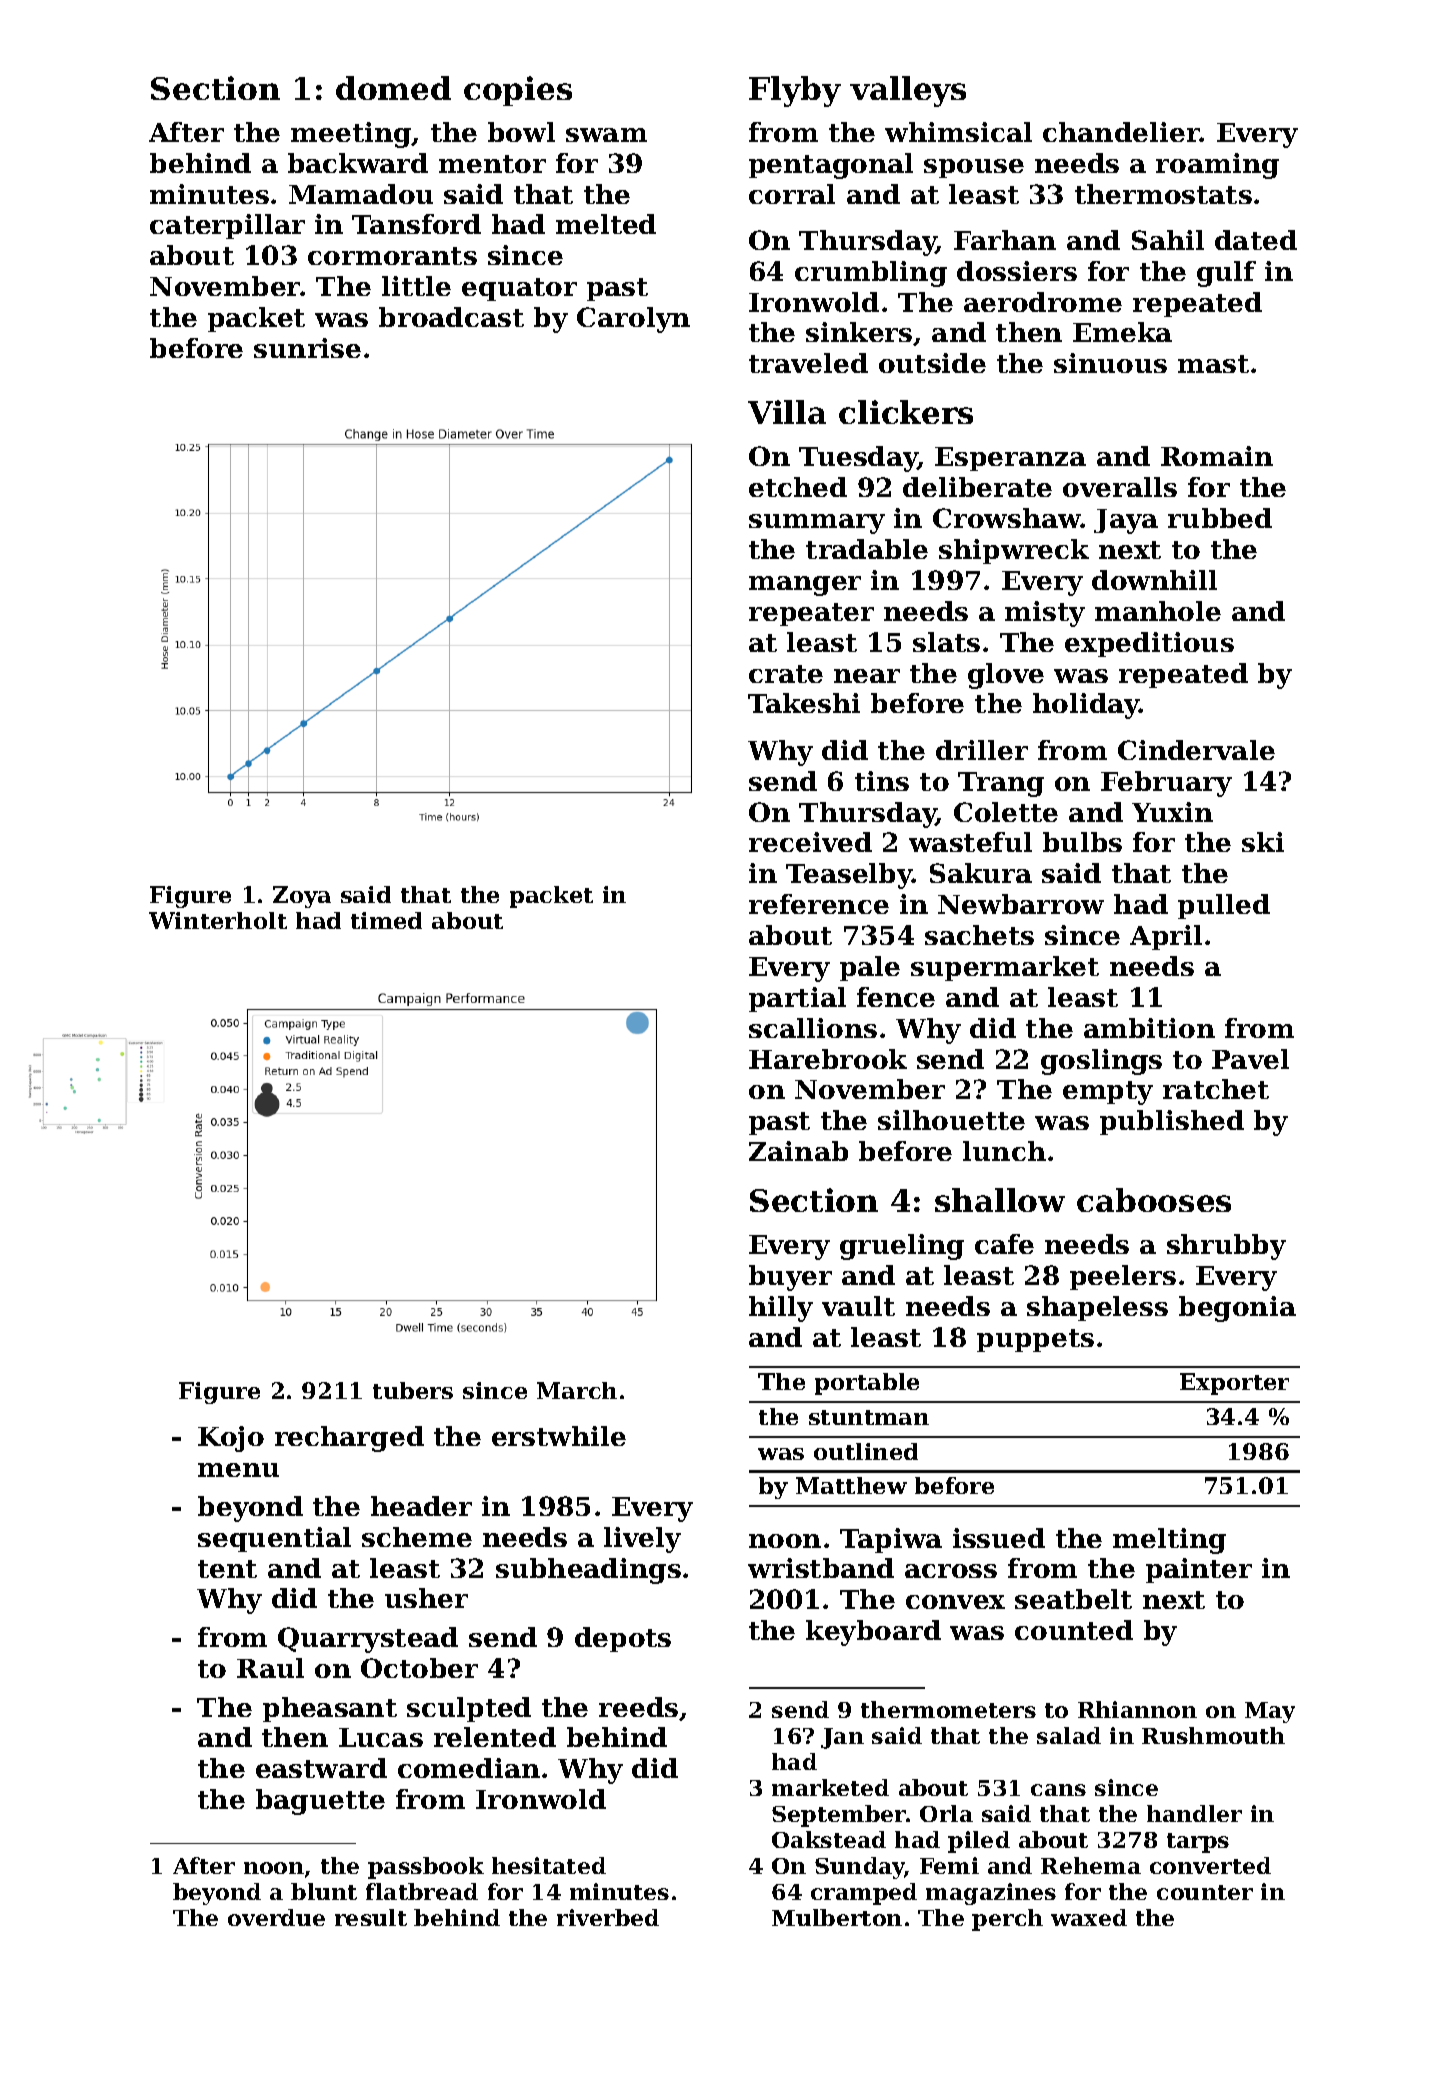 This screenshot has height=2100, width=1450. What do you see at coordinates (1263, 842) in the screenshot?
I see `ski` at bounding box center [1263, 842].
